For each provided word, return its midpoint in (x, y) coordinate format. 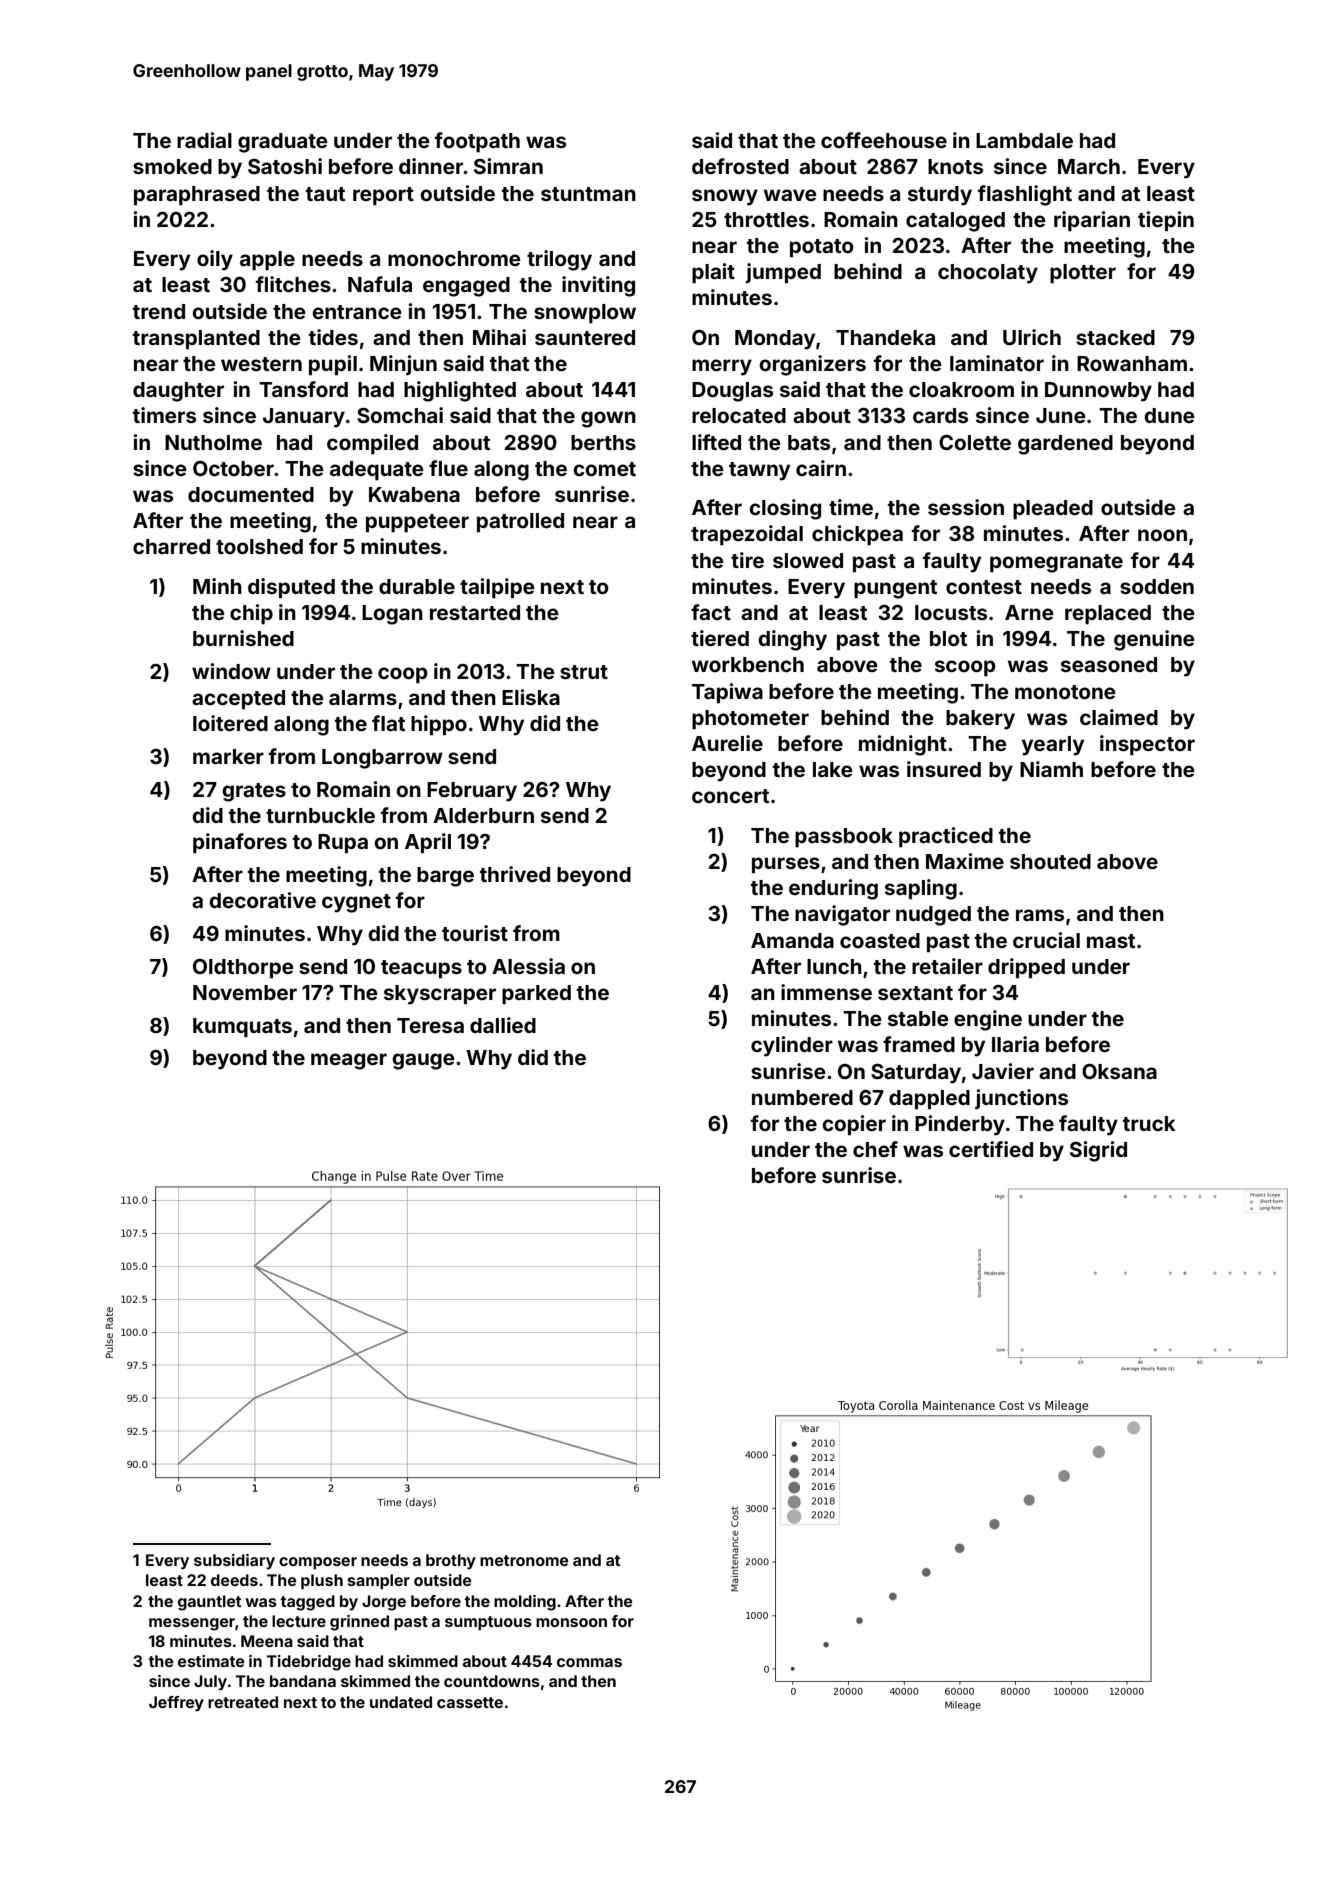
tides (333, 337)
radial (204, 140)
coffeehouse (884, 140)
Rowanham (1132, 363)
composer (318, 1563)
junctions (1021, 1099)
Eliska (531, 697)
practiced (946, 837)
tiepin (1166, 221)
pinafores (240, 843)
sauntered (585, 337)
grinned (359, 1623)
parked (536, 995)
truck (1149, 1123)
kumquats (242, 1028)
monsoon (571, 1622)
